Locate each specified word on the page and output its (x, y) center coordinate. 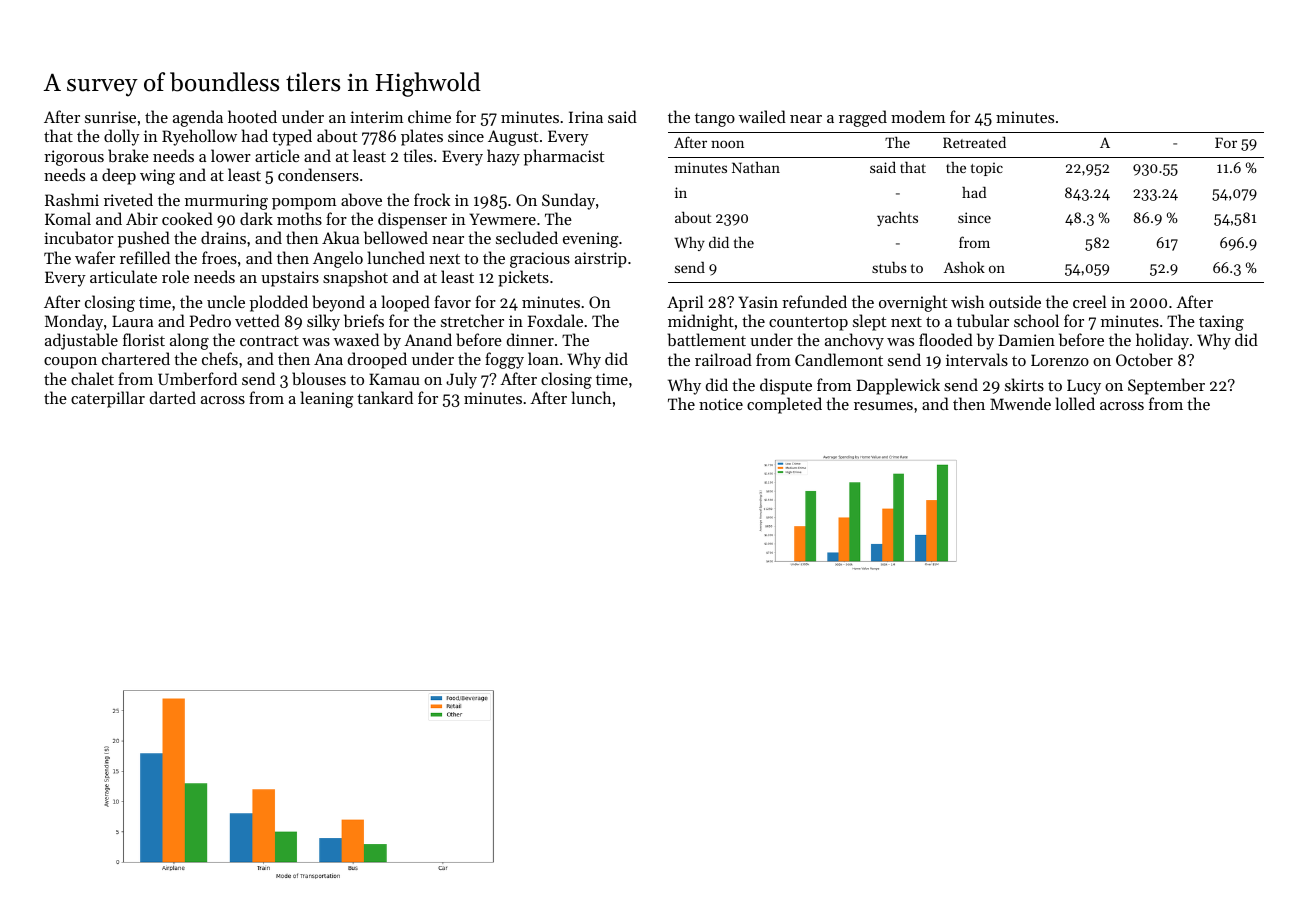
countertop (808, 324)
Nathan (756, 167)
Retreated (974, 142)
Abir (142, 218)
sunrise (110, 117)
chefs (220, 358)
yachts (897, 219)
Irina (586, 117)
